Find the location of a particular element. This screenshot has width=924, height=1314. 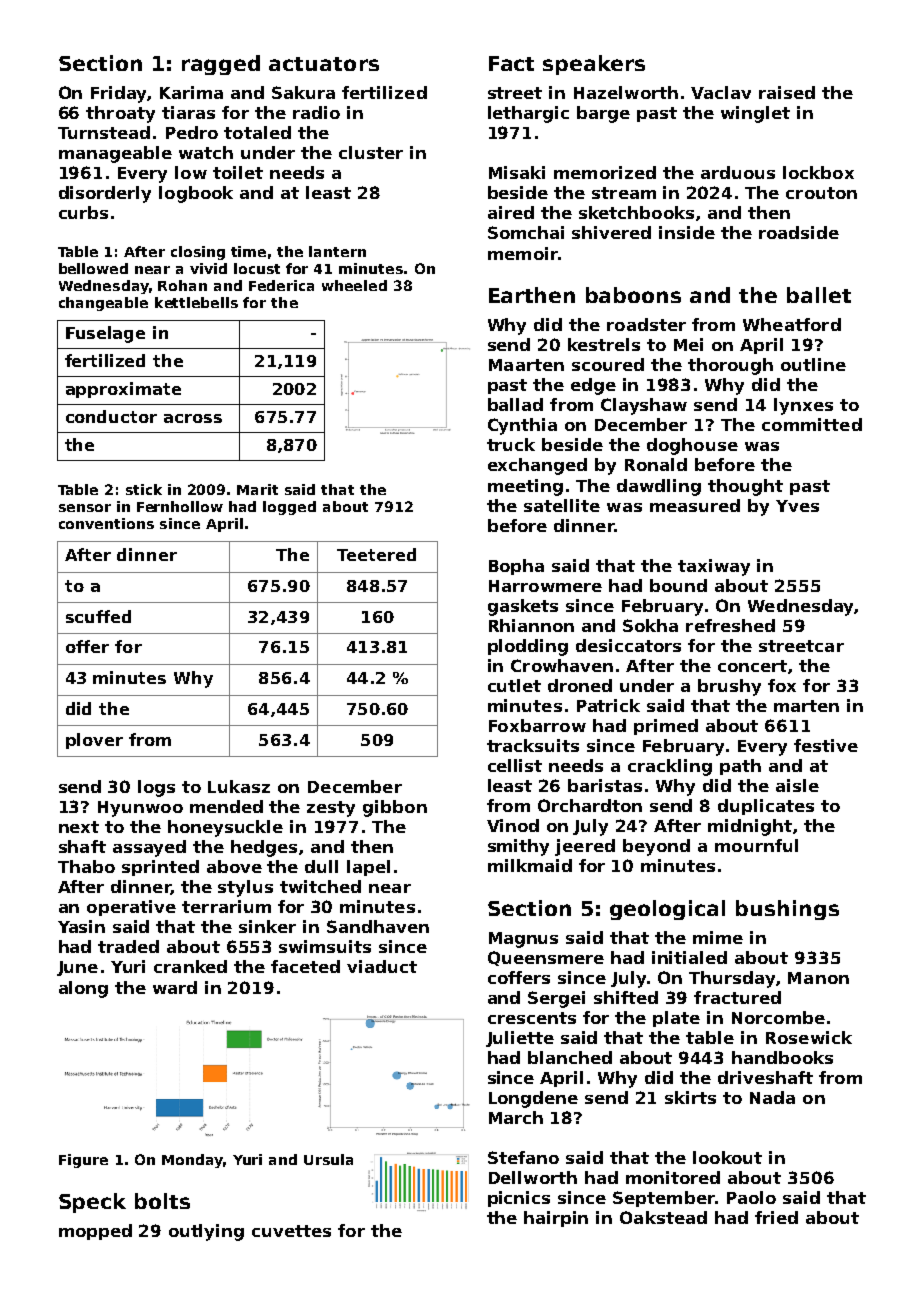

speakers is located at coordinates (594, 65).
